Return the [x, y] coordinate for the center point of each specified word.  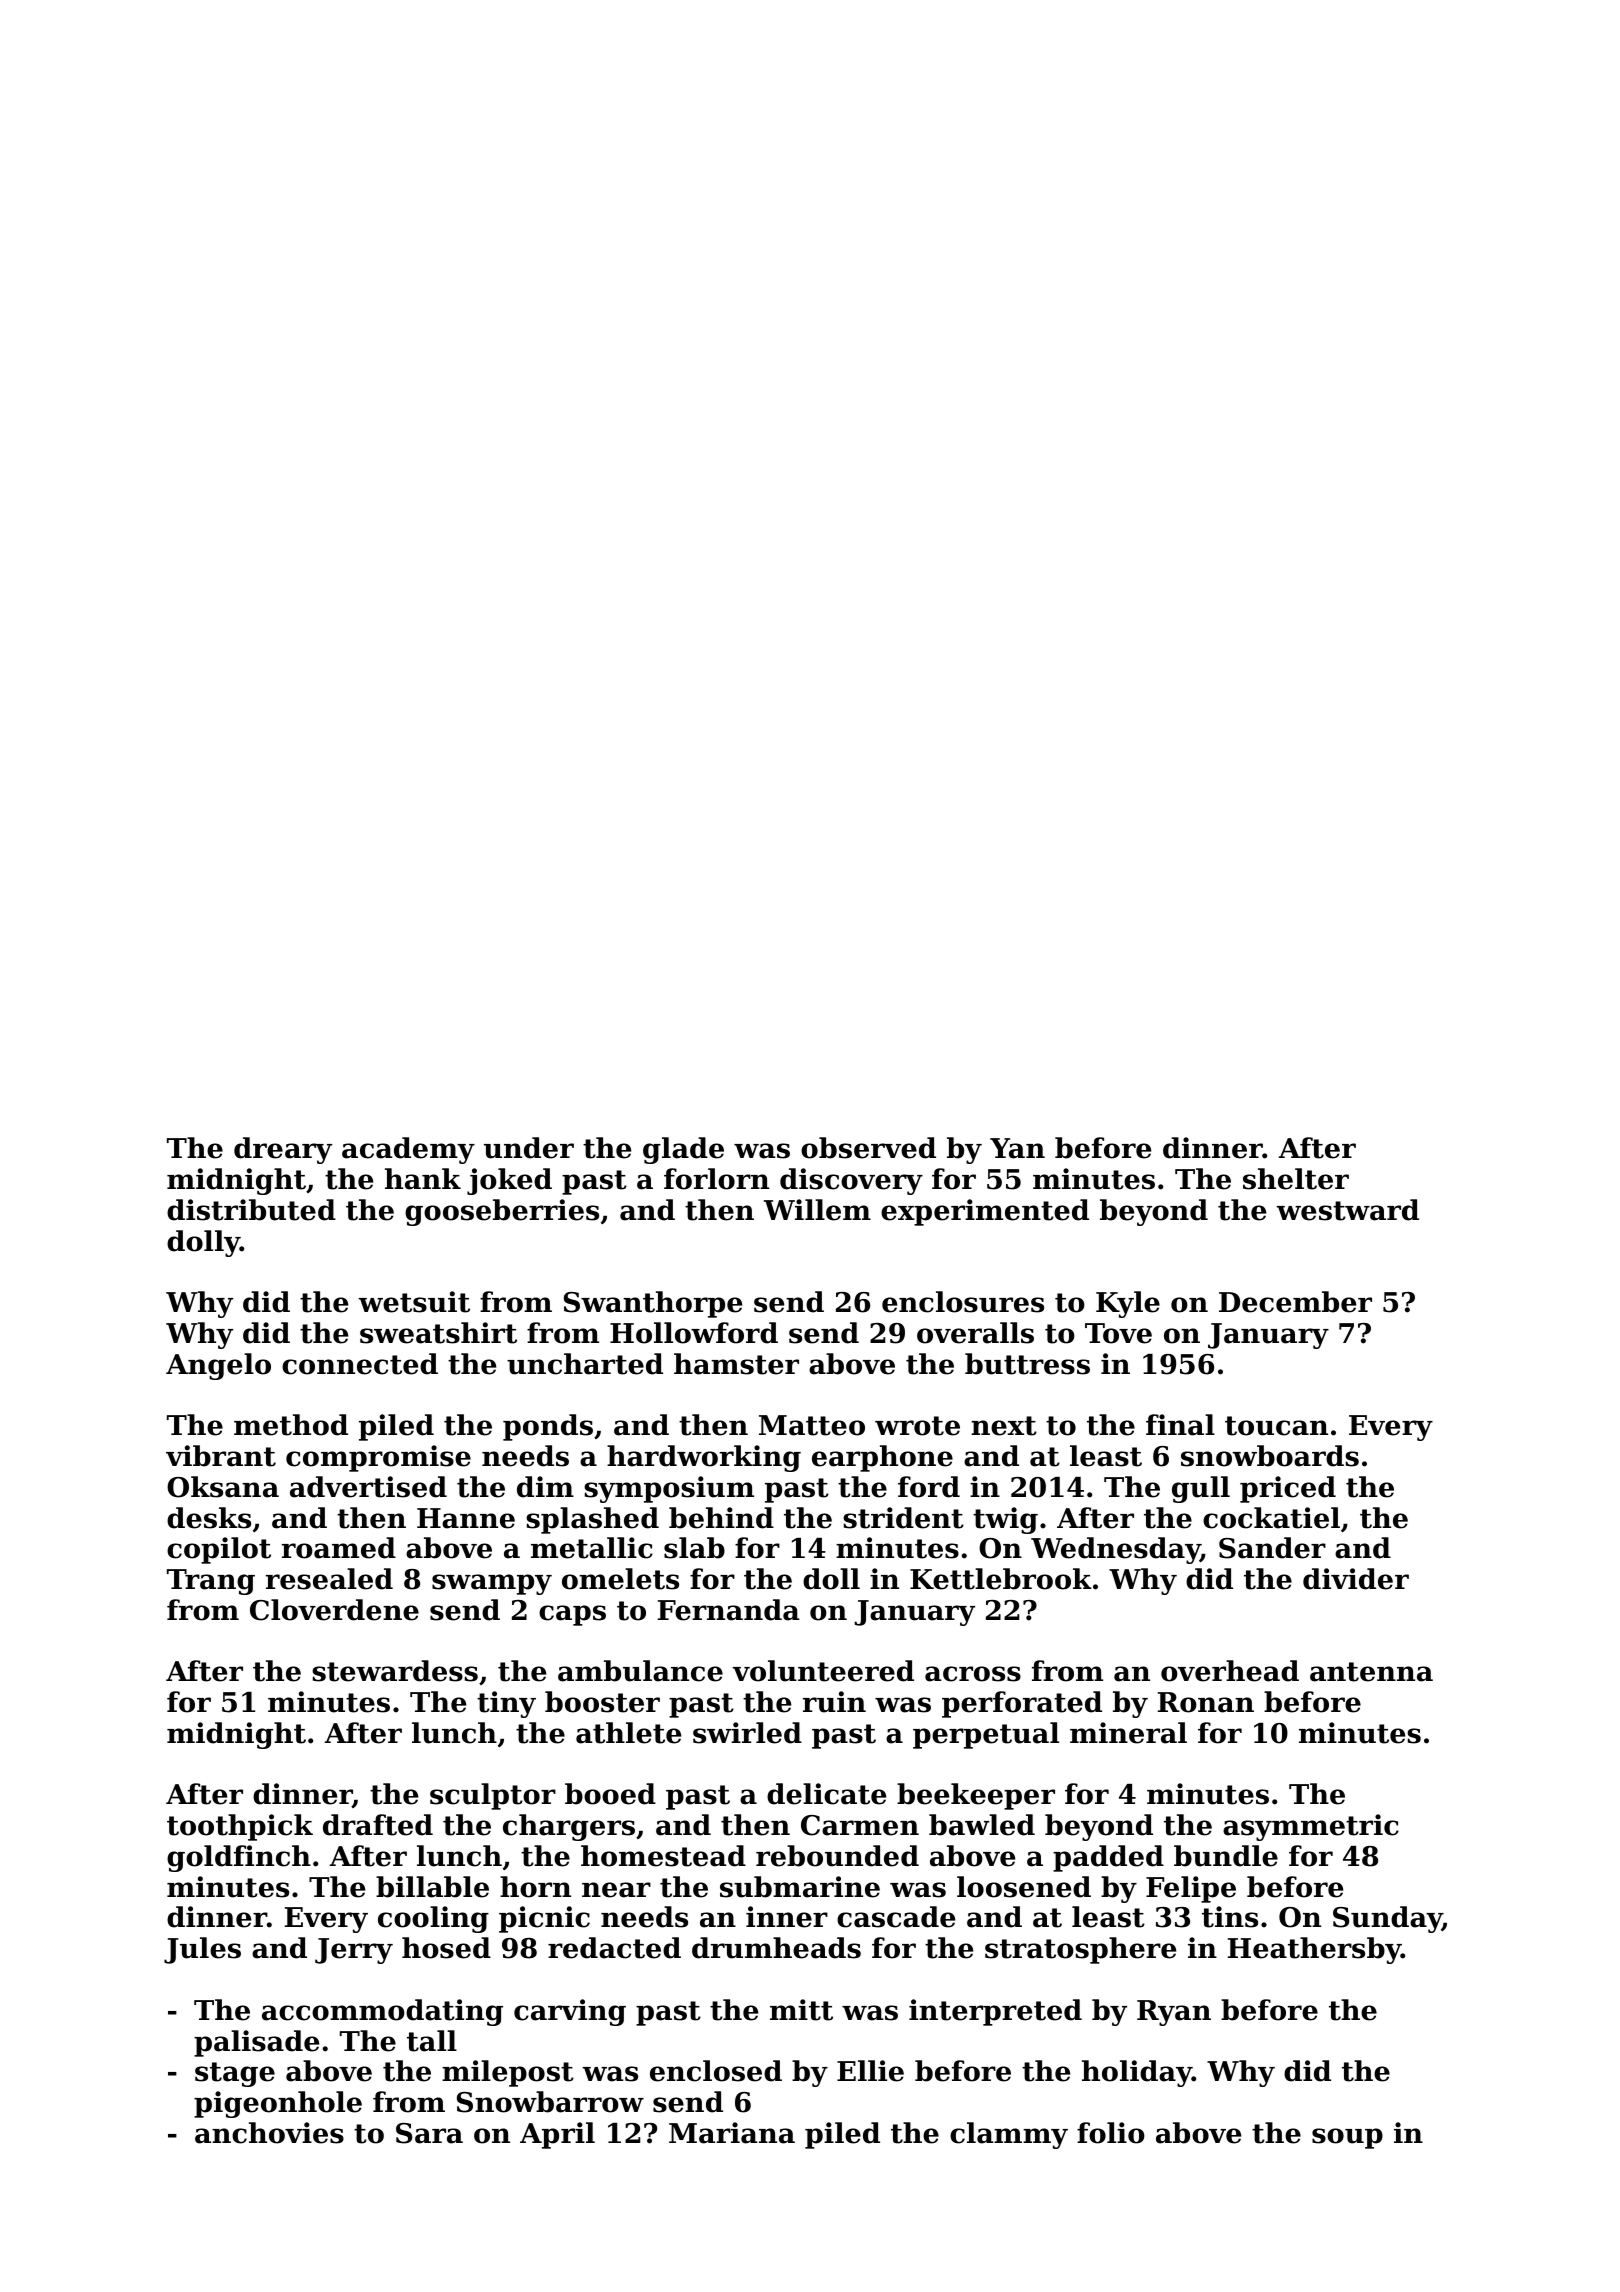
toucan [1276, 1426]
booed [610, 1794]
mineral [1128, 1733]
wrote [917, 1426]
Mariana [732, 2133]
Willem [817, 1210]
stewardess [395, 1671]
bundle [1226, 1856]
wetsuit [414, 1302]
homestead [663, 1856]
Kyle [1128, 1304]
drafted [378, 1825]
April [557, 2135]
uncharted [585, 1364]
